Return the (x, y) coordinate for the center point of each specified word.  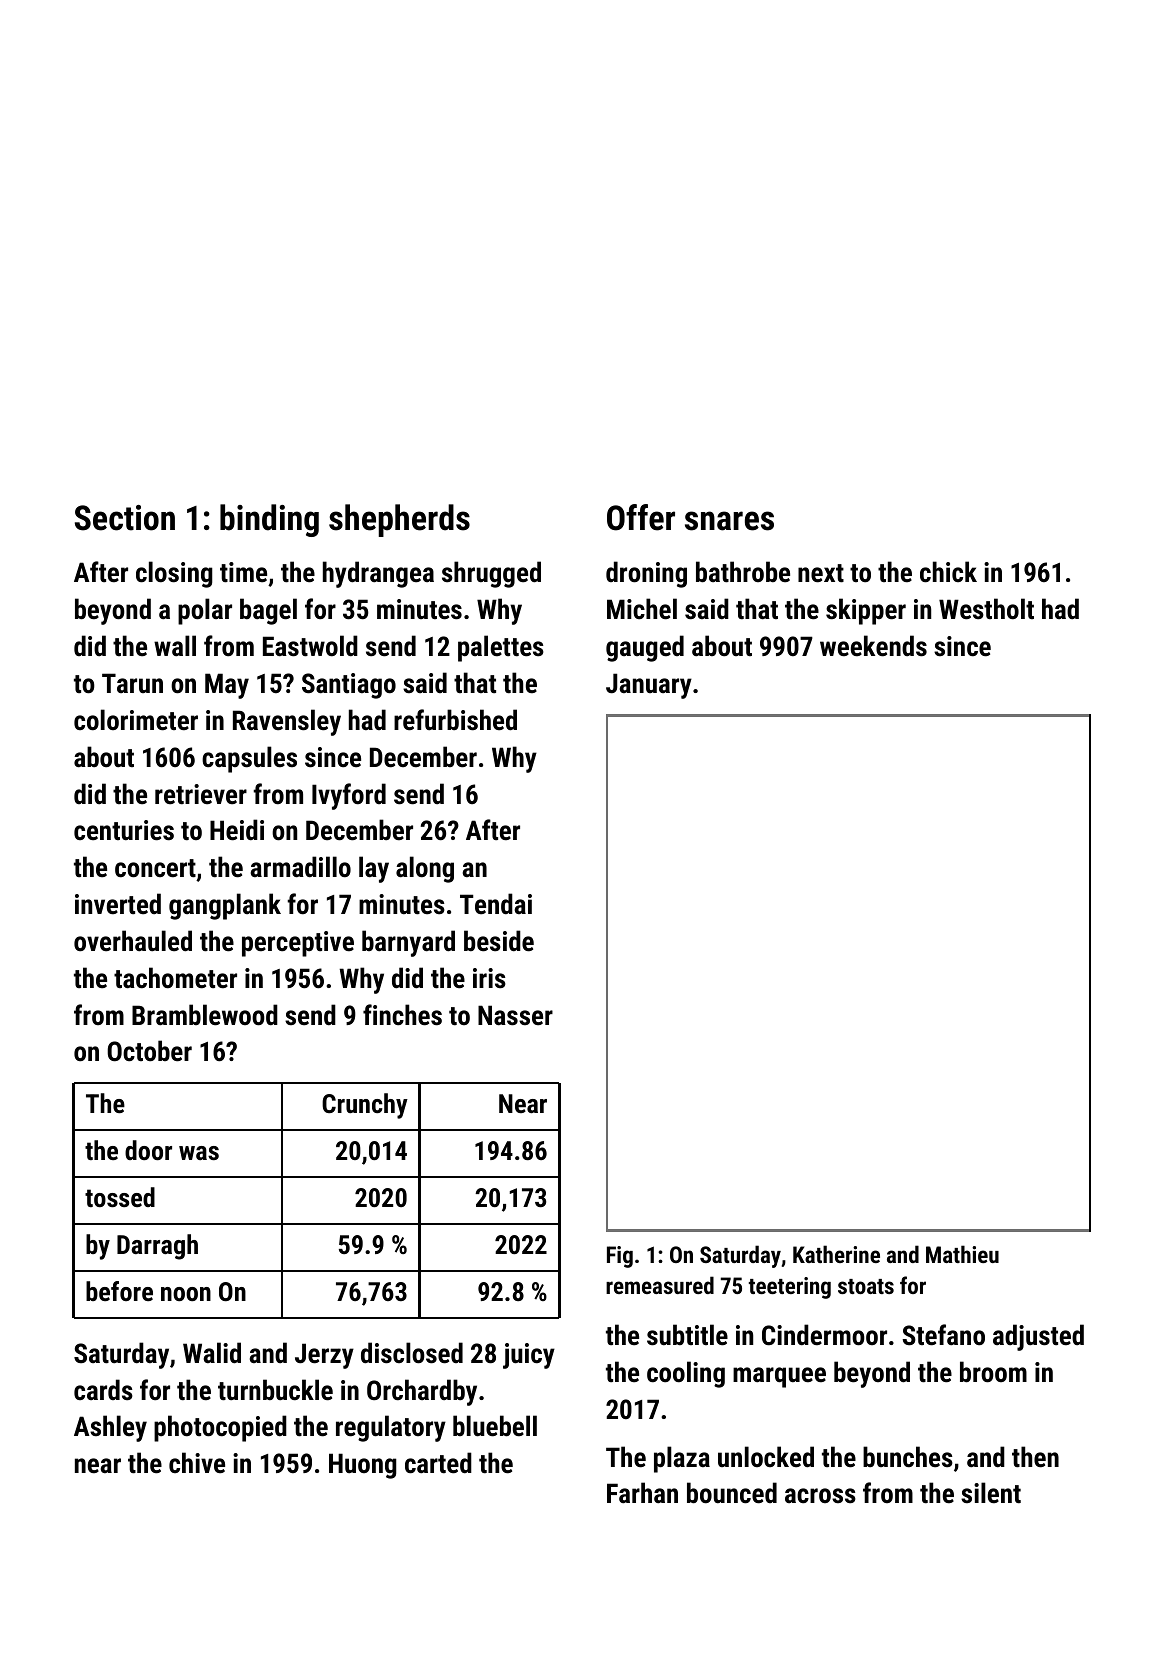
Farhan (642, 1493)
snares (729, 521)
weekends (873, 646)
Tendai (496, 904)
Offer (641, 517)
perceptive (298, 944)
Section (125, 518)
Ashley (110, 1428)
